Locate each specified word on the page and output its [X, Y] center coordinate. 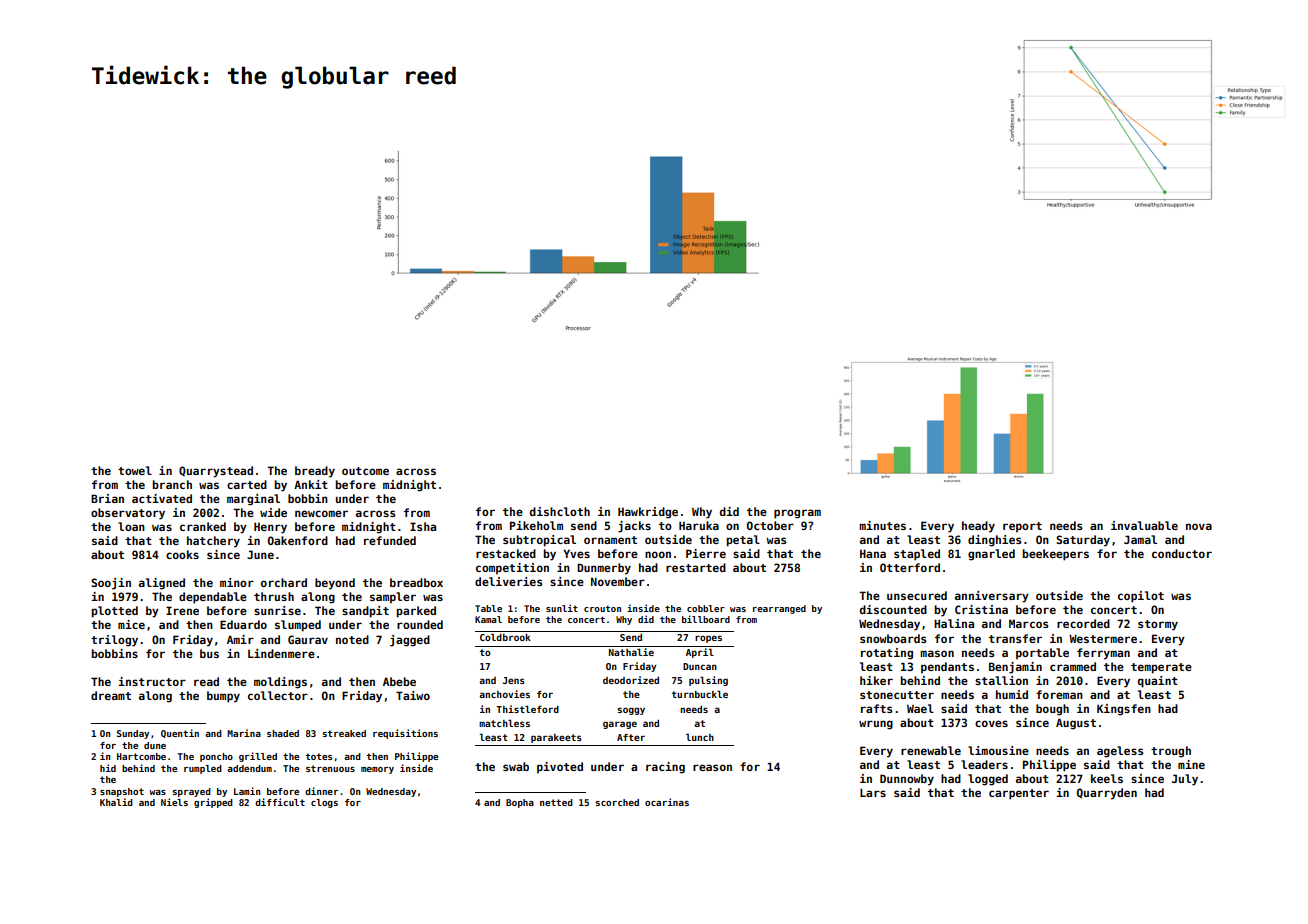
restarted [696, 567]
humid [1012, 694]
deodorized [631, 680]
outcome [365, 471]
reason [712, 767]
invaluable [1144, 525]
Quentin [180, 733]
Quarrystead [216, 472]
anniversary [992, 597]
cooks [182, 554]
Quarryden [1107, 794]
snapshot [122, 792]
